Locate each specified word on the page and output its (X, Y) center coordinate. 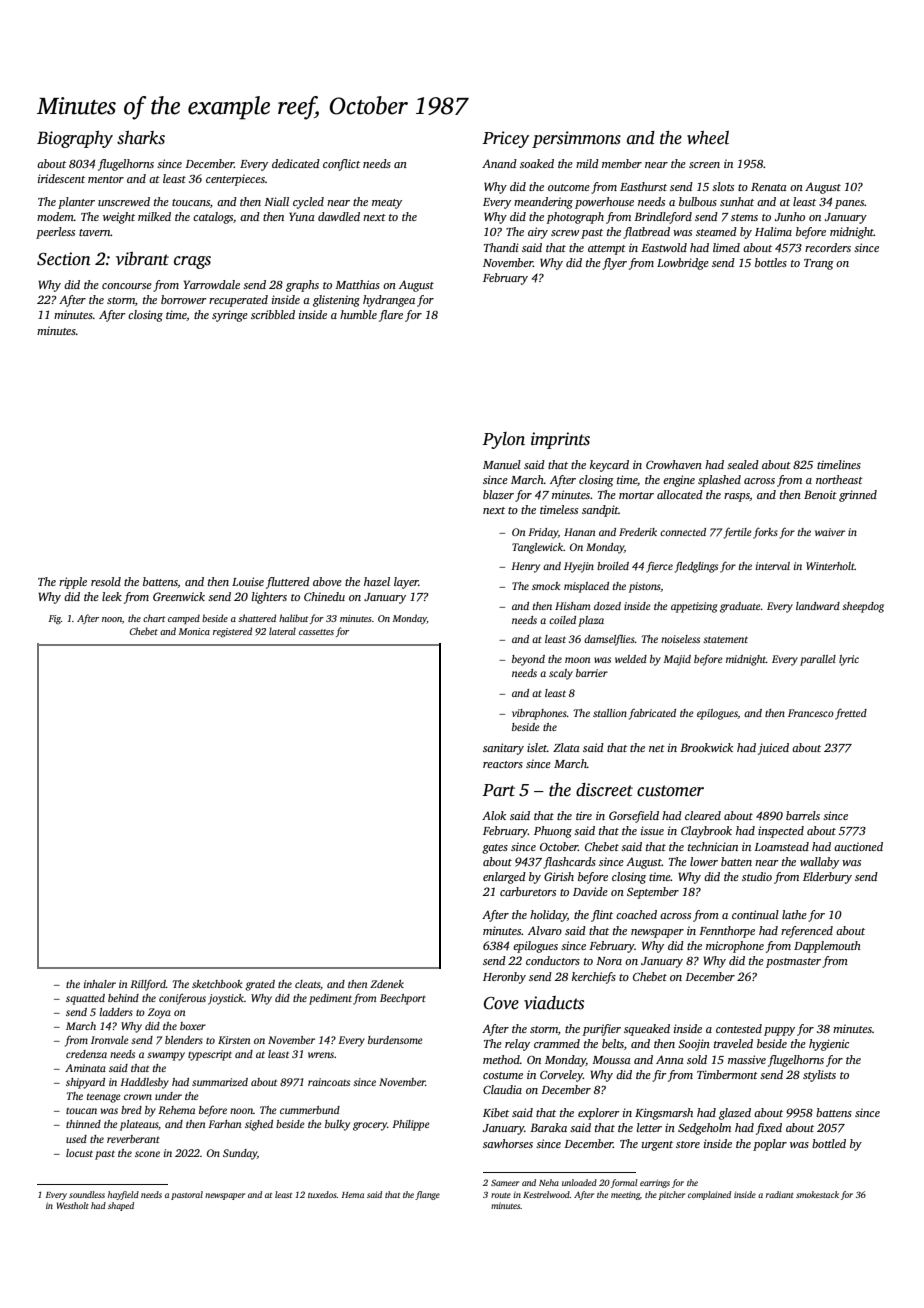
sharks (141, 138)
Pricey (505, 139)
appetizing (694, 607)
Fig (54, 619)
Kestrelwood (546, 1194)
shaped (121, 1206)
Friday (543, 533)
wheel (708, 138)
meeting (625, 1195)
